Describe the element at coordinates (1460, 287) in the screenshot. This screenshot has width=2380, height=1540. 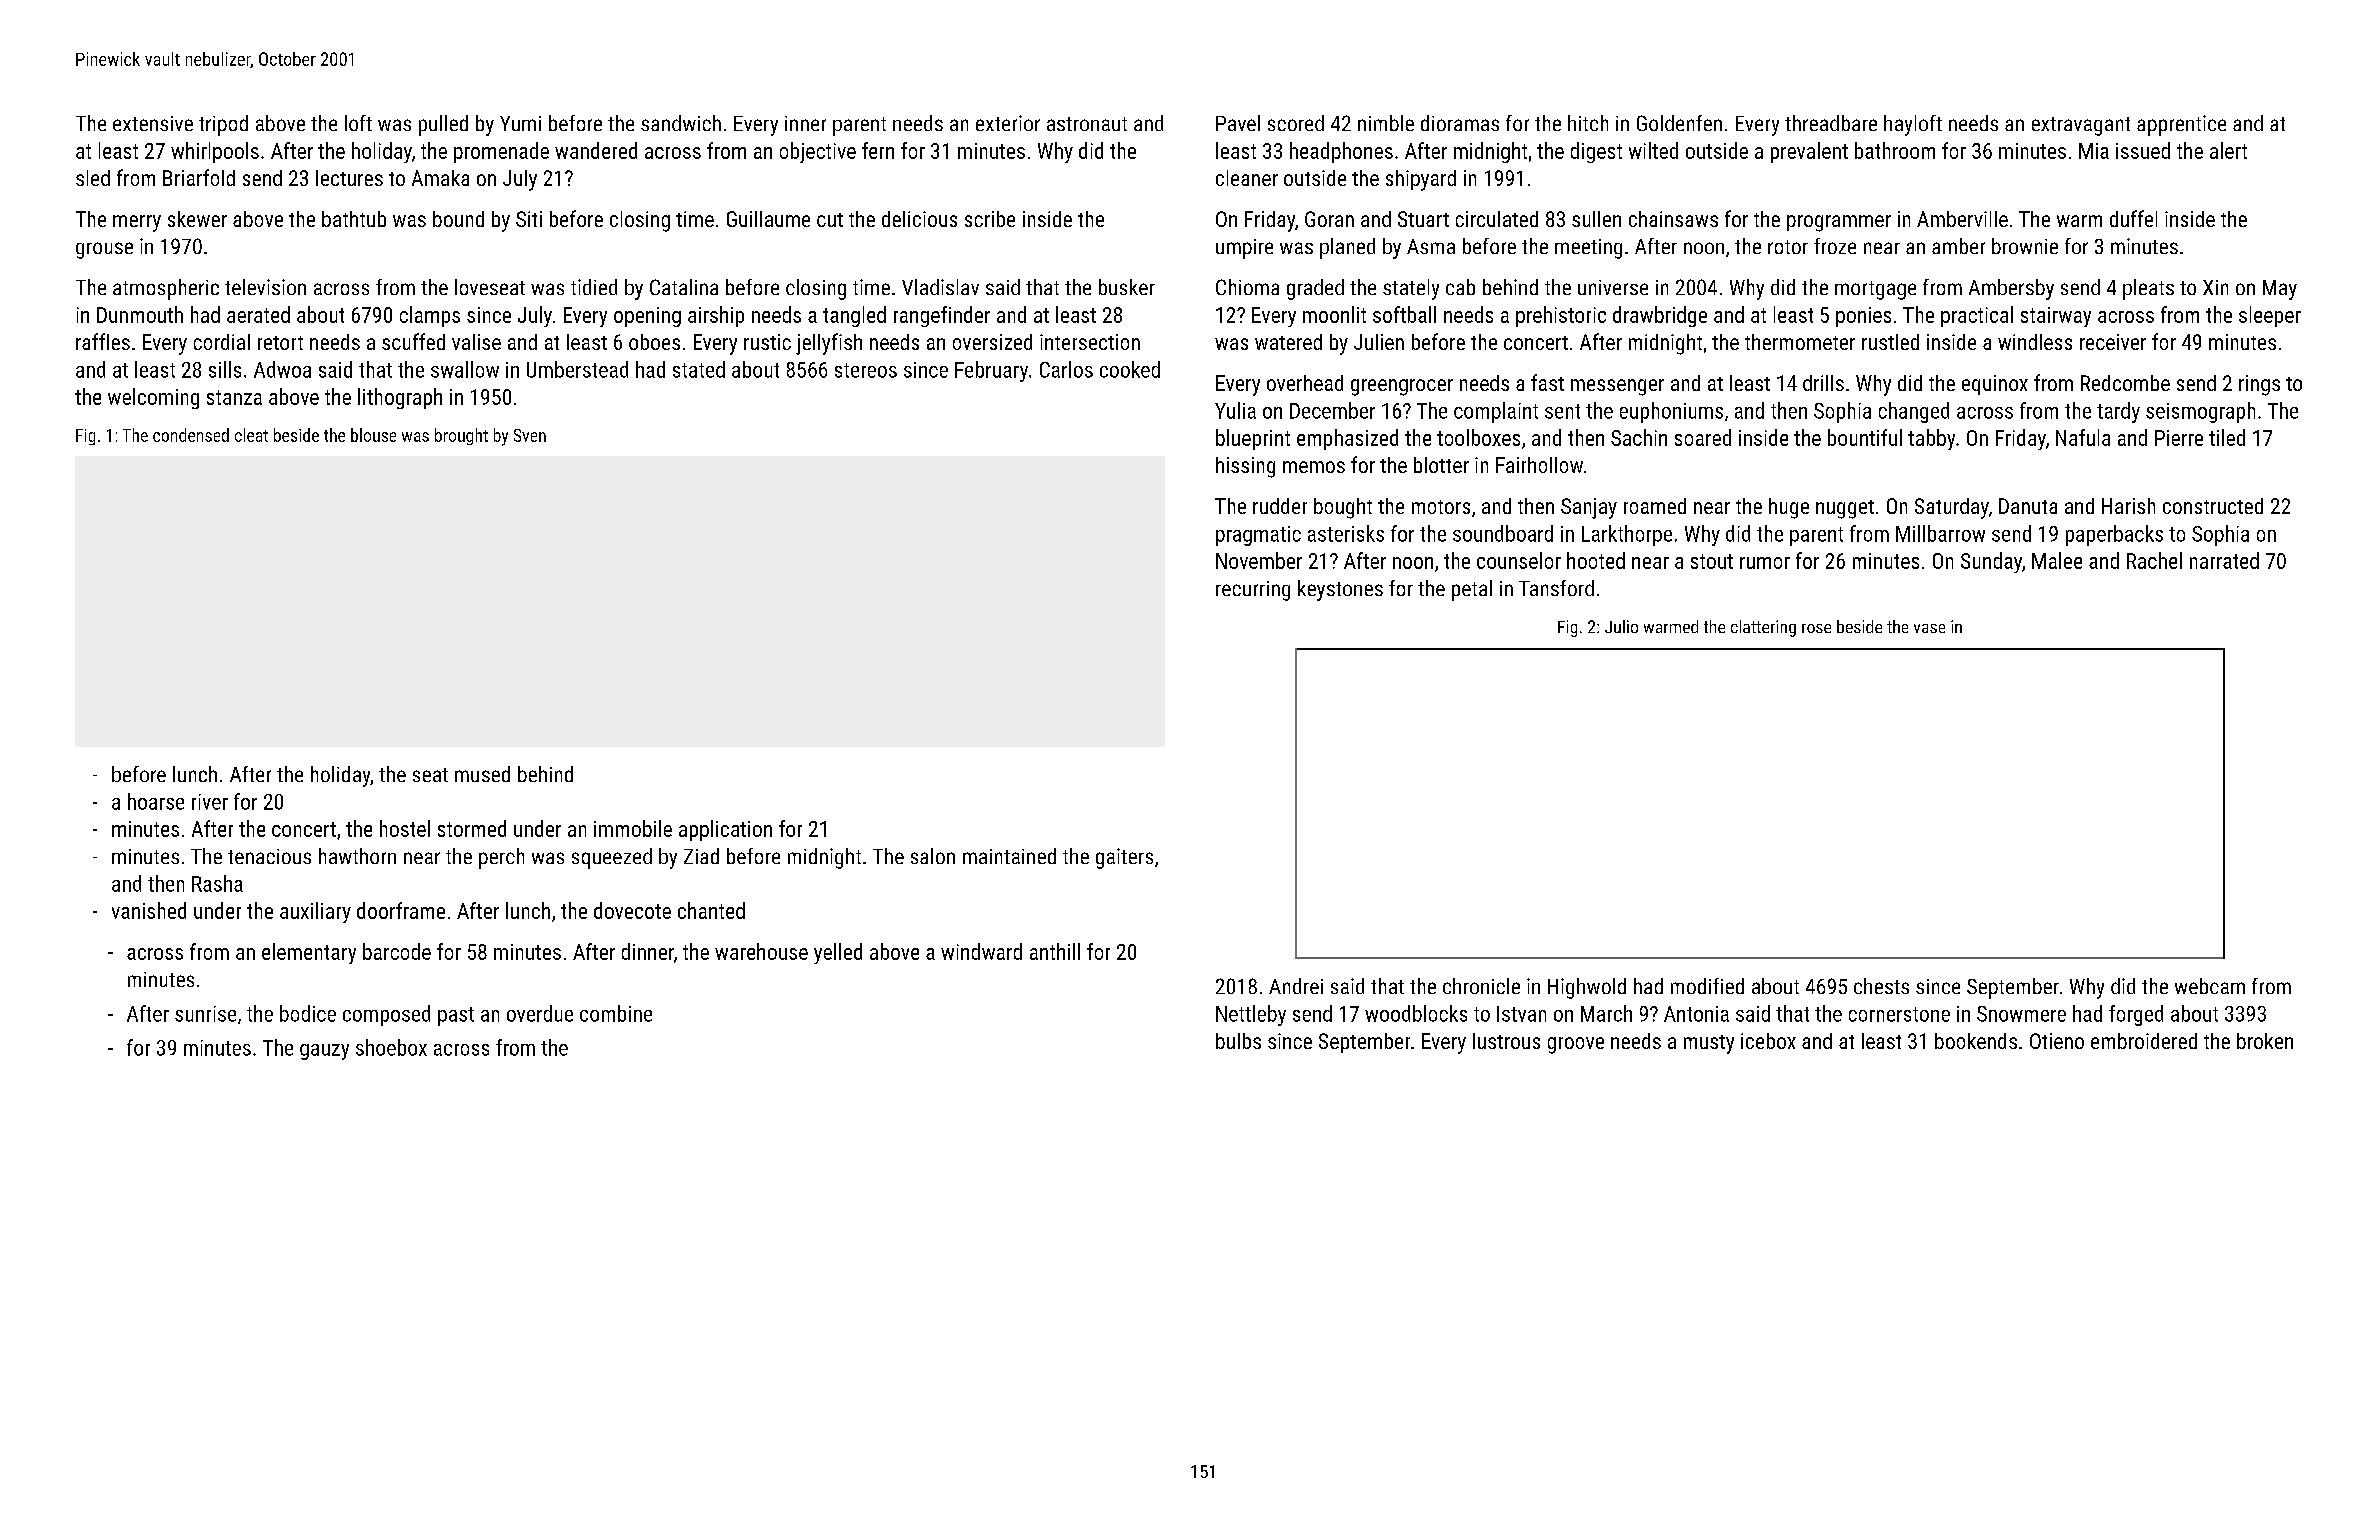
I see `cab` at that location.
